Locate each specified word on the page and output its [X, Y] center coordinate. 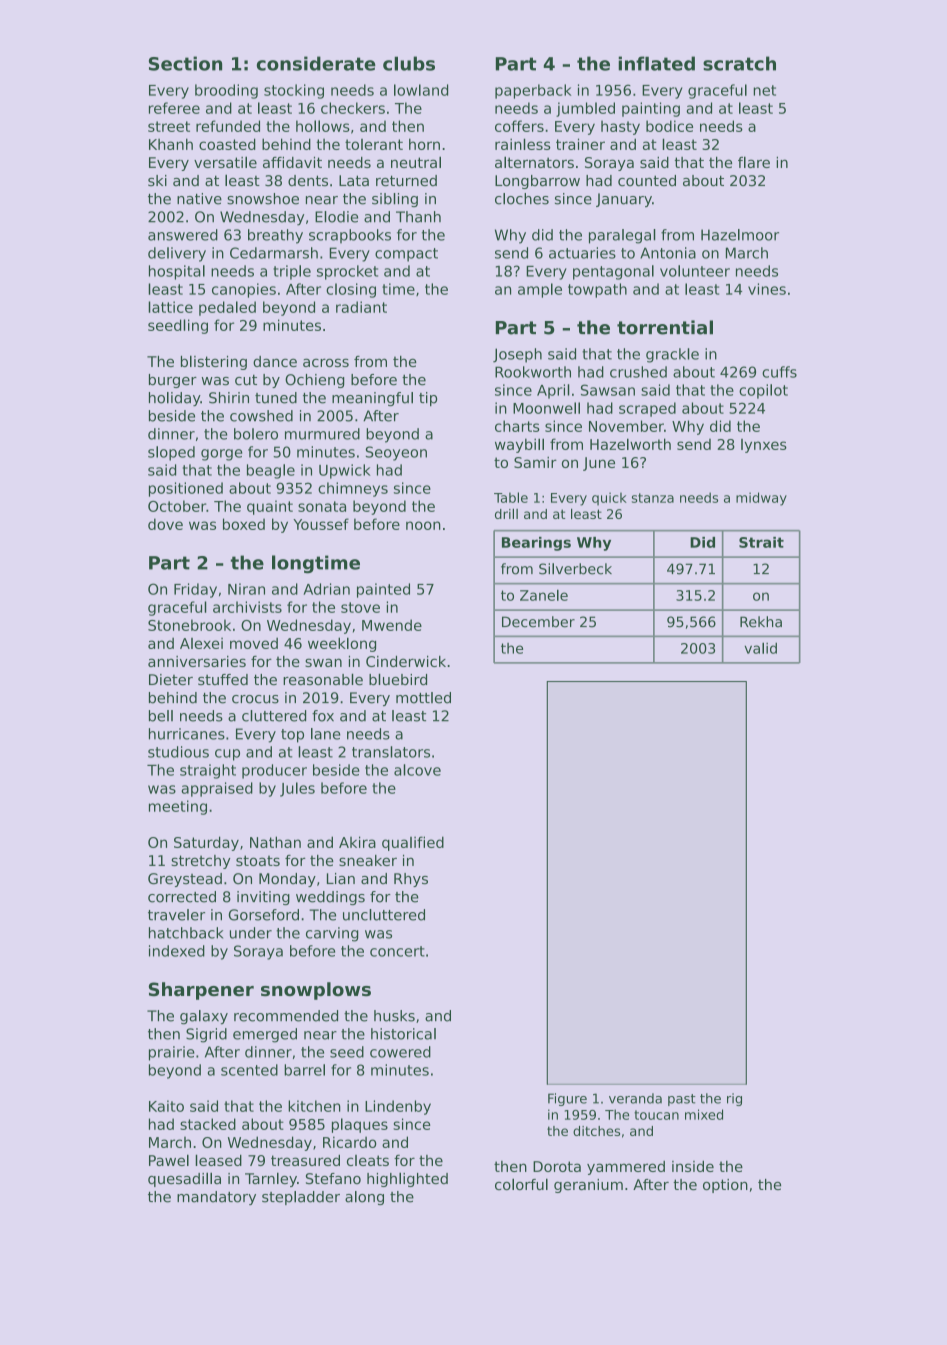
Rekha [761, 622]
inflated [656, 63]
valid [761, 648]
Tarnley [271, 1179]
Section [185, 63]
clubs [409, 63]
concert [397, 951]
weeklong [342, 644]
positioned [186, 489]
